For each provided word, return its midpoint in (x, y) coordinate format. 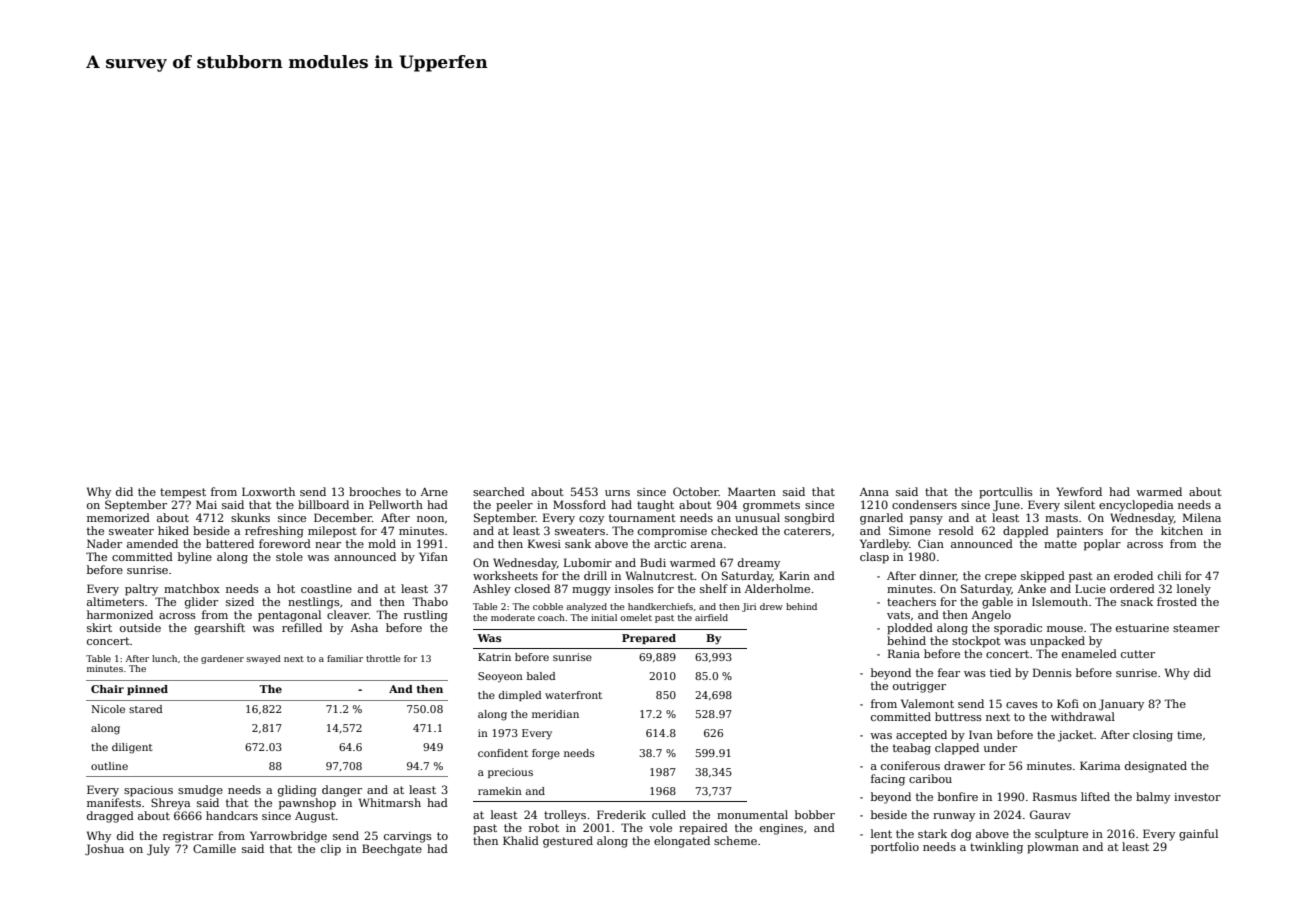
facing (888, 780)
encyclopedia (1136, 506)
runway (954, 817)
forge (546, 754)
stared (146, 709)
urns (617, 493)
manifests (114, 802)
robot (544, 827)
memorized (118, 517)
